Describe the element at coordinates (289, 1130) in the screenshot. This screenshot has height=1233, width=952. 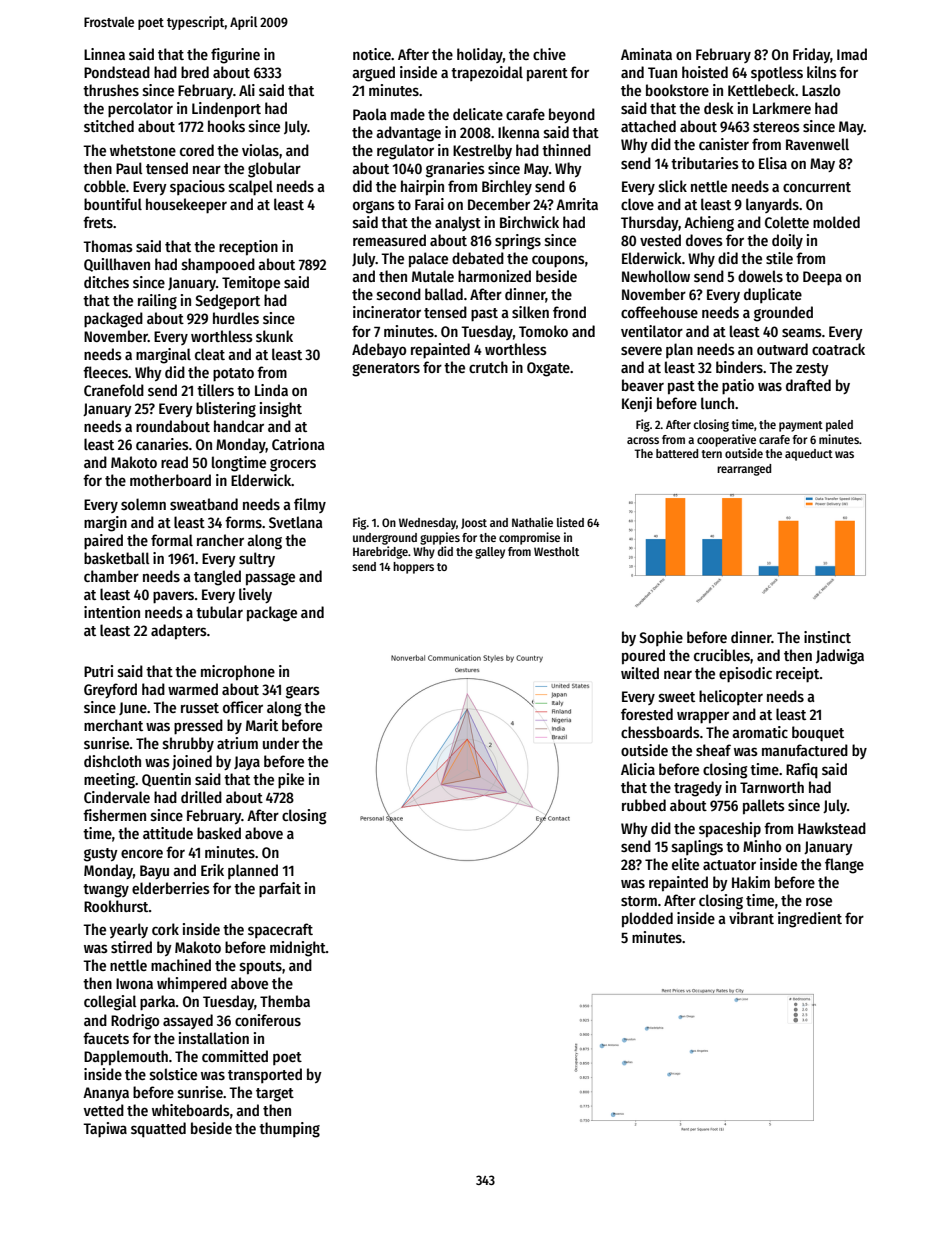
I see `thumping` at that location.
